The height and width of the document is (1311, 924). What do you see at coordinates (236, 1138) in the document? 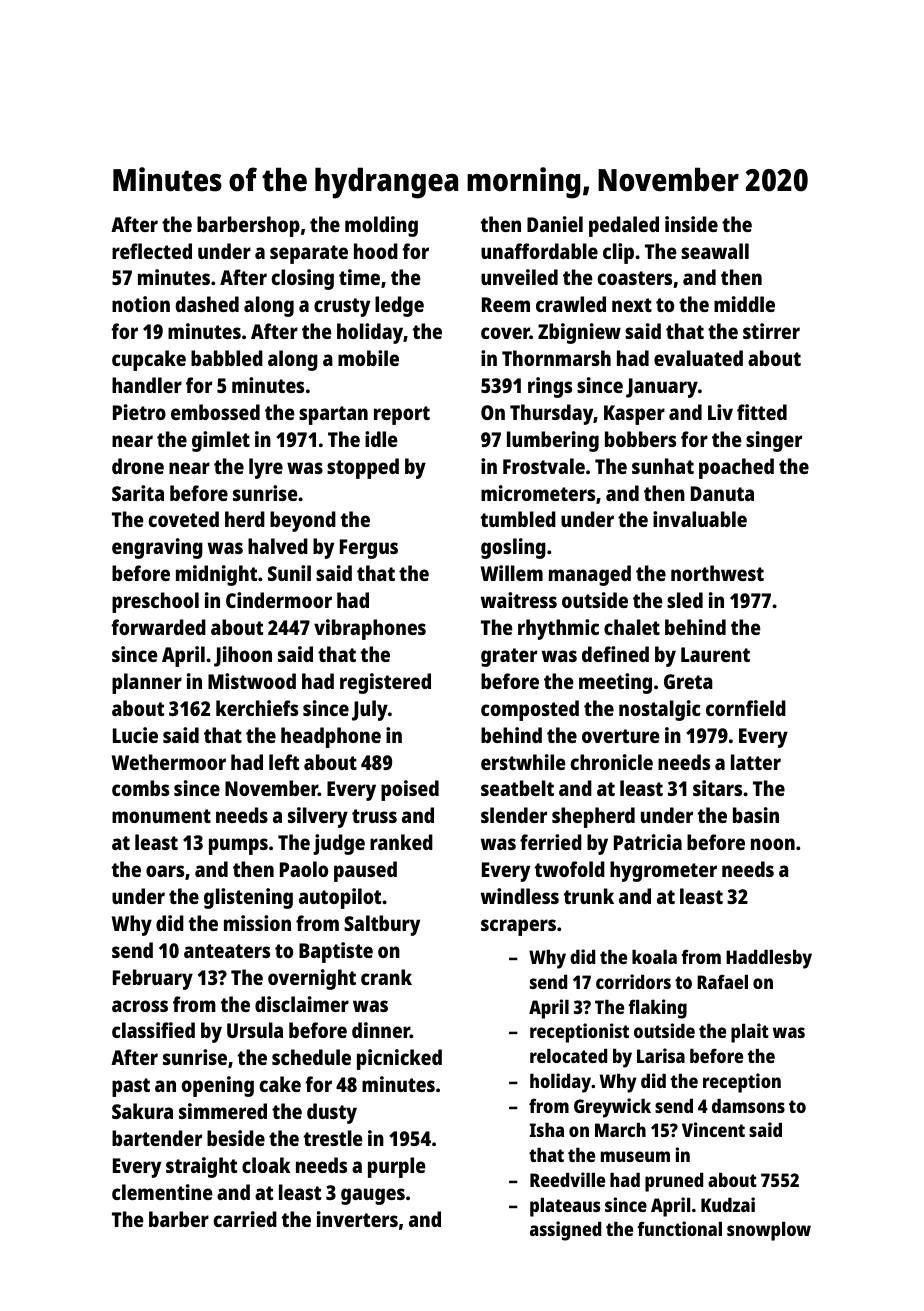
I see `beside` at bounding box center [236, 1138].
